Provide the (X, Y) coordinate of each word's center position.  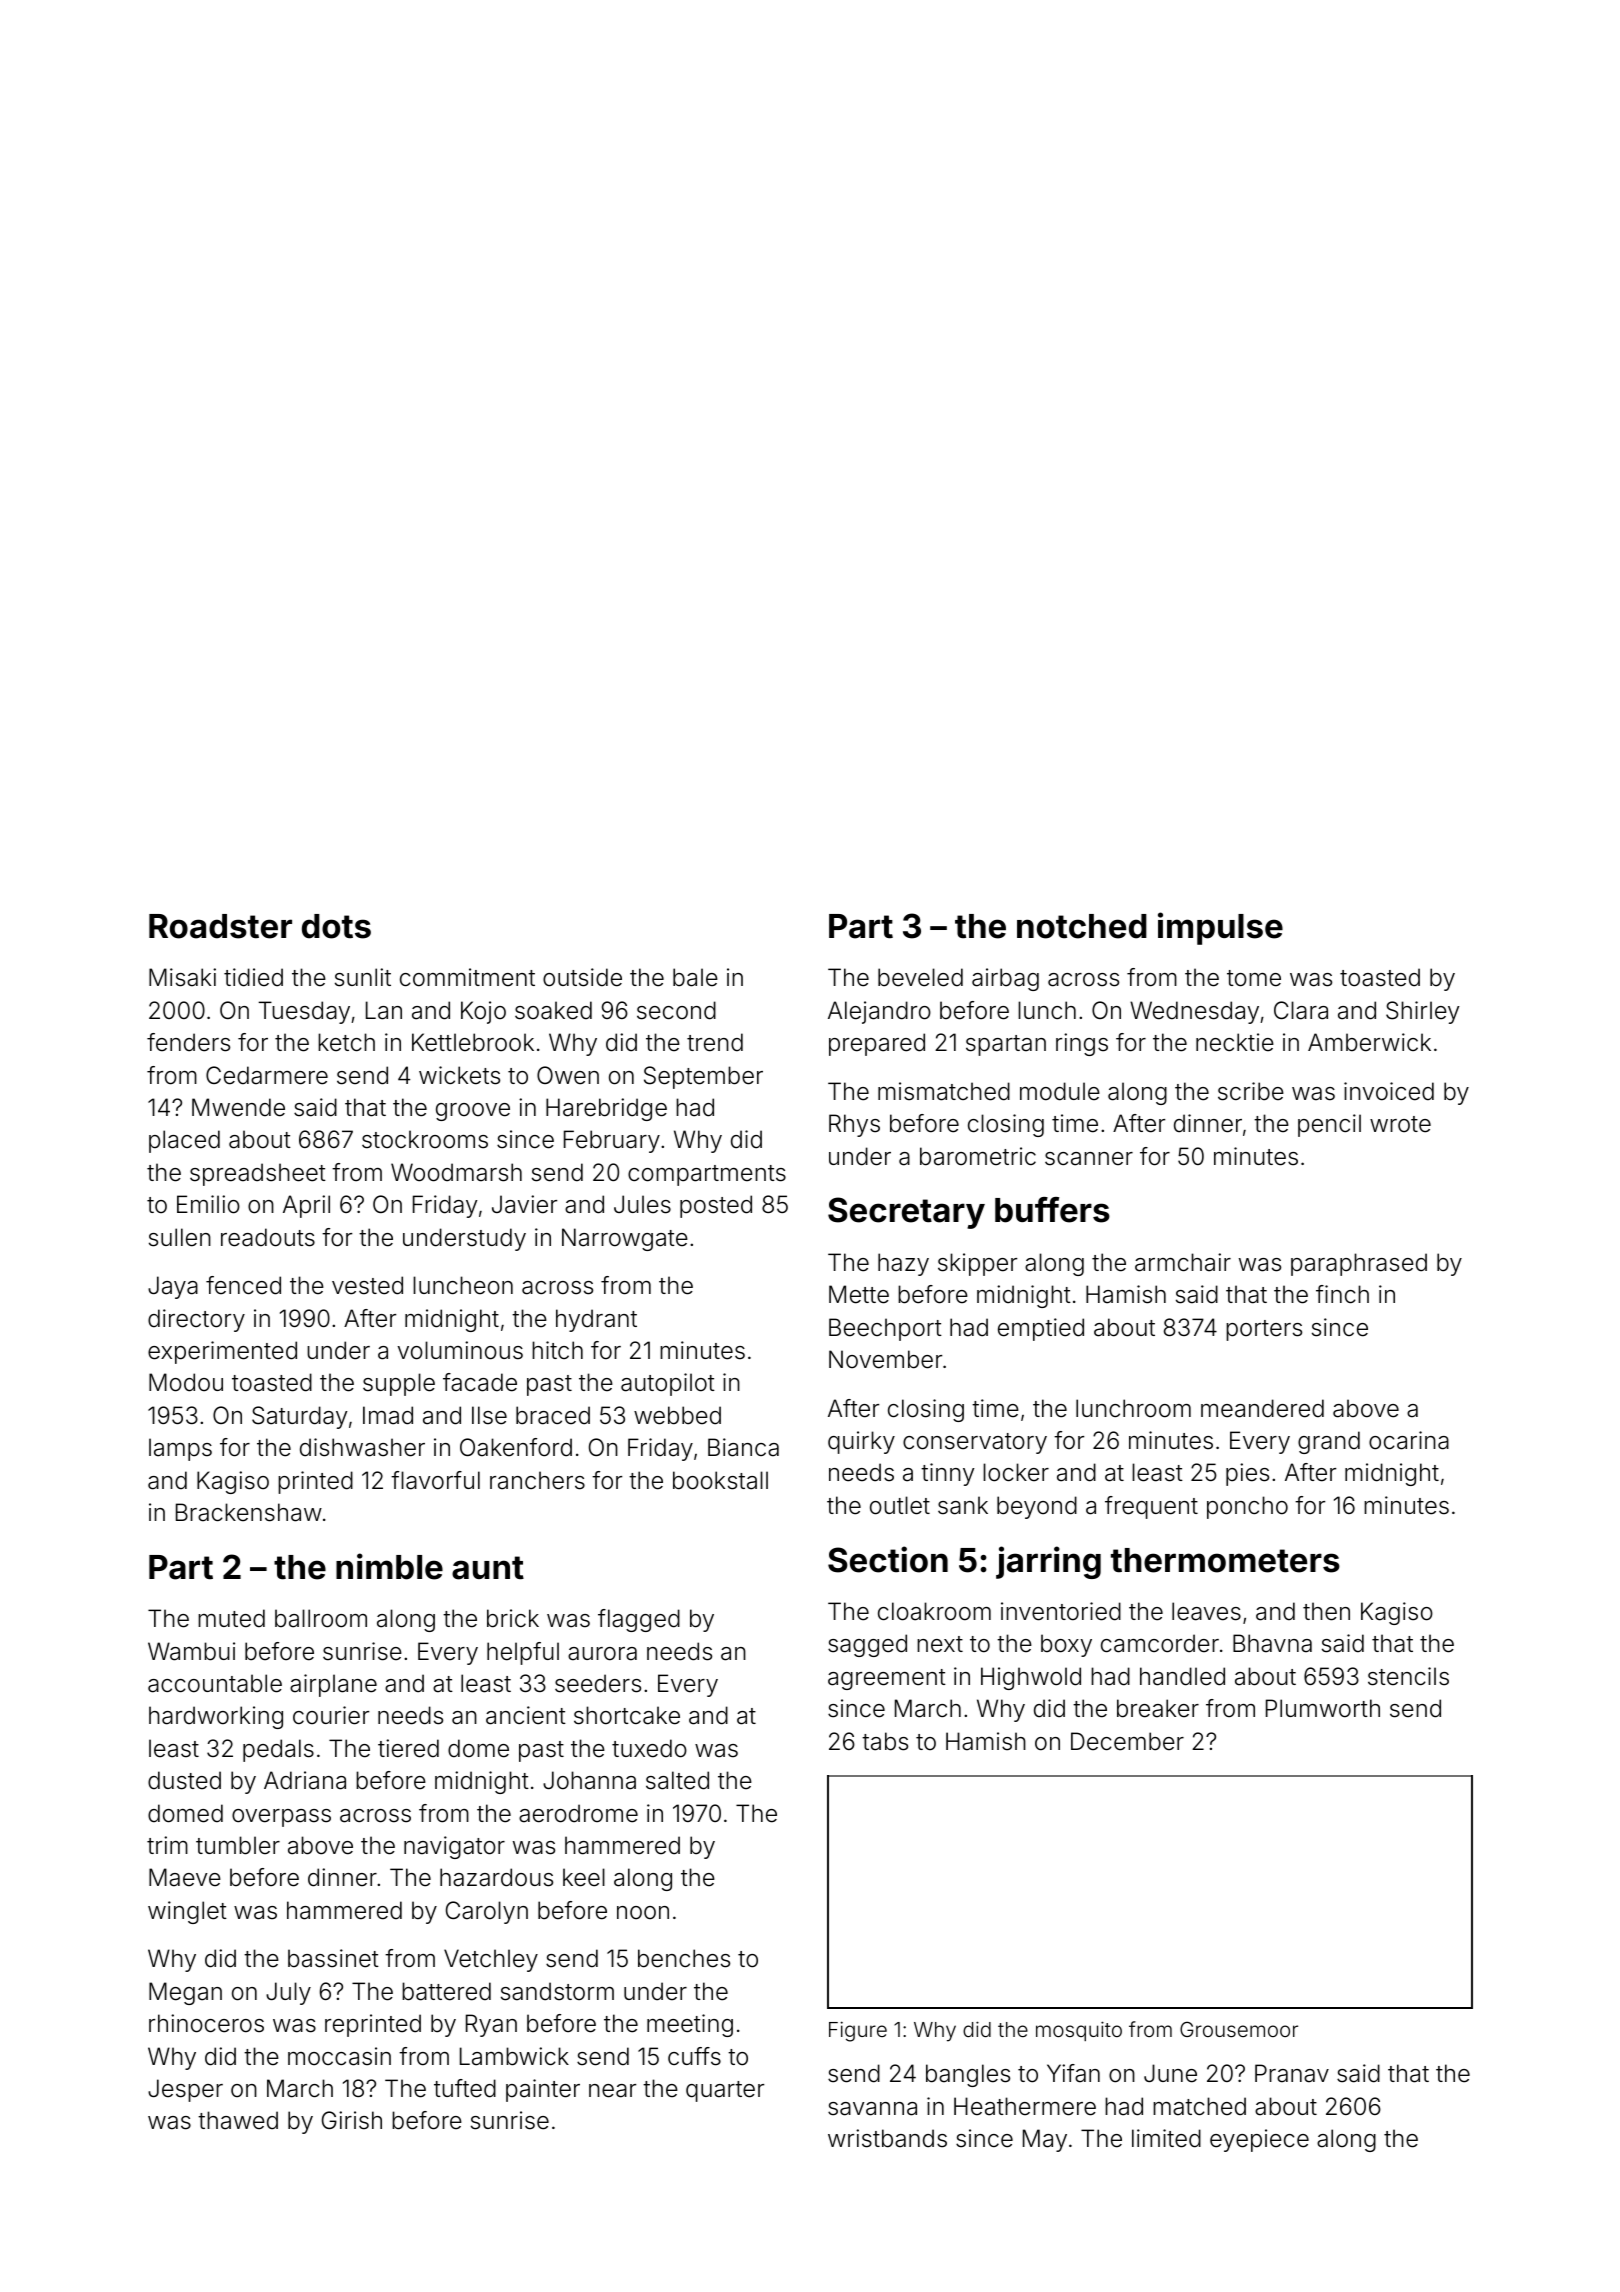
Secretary (906, 1213)
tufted (465, 2088)
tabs (885, 1741)
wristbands (887, 2138)
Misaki (182, 977)
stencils (1408, 1676)
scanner (1089, 1159)
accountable (215, 1683)
